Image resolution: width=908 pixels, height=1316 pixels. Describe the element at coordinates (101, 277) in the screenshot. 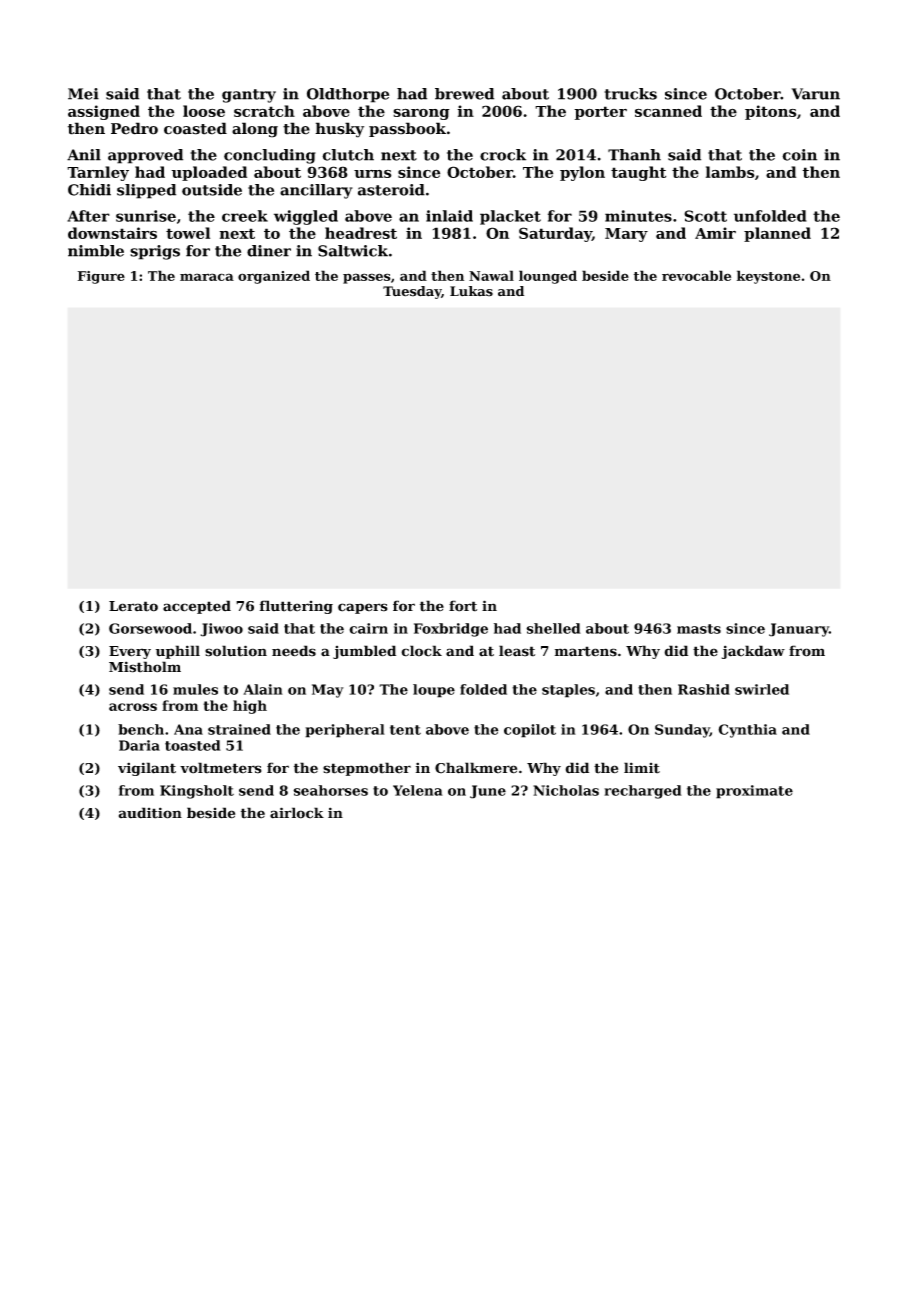

I see `Figure` at that location.
